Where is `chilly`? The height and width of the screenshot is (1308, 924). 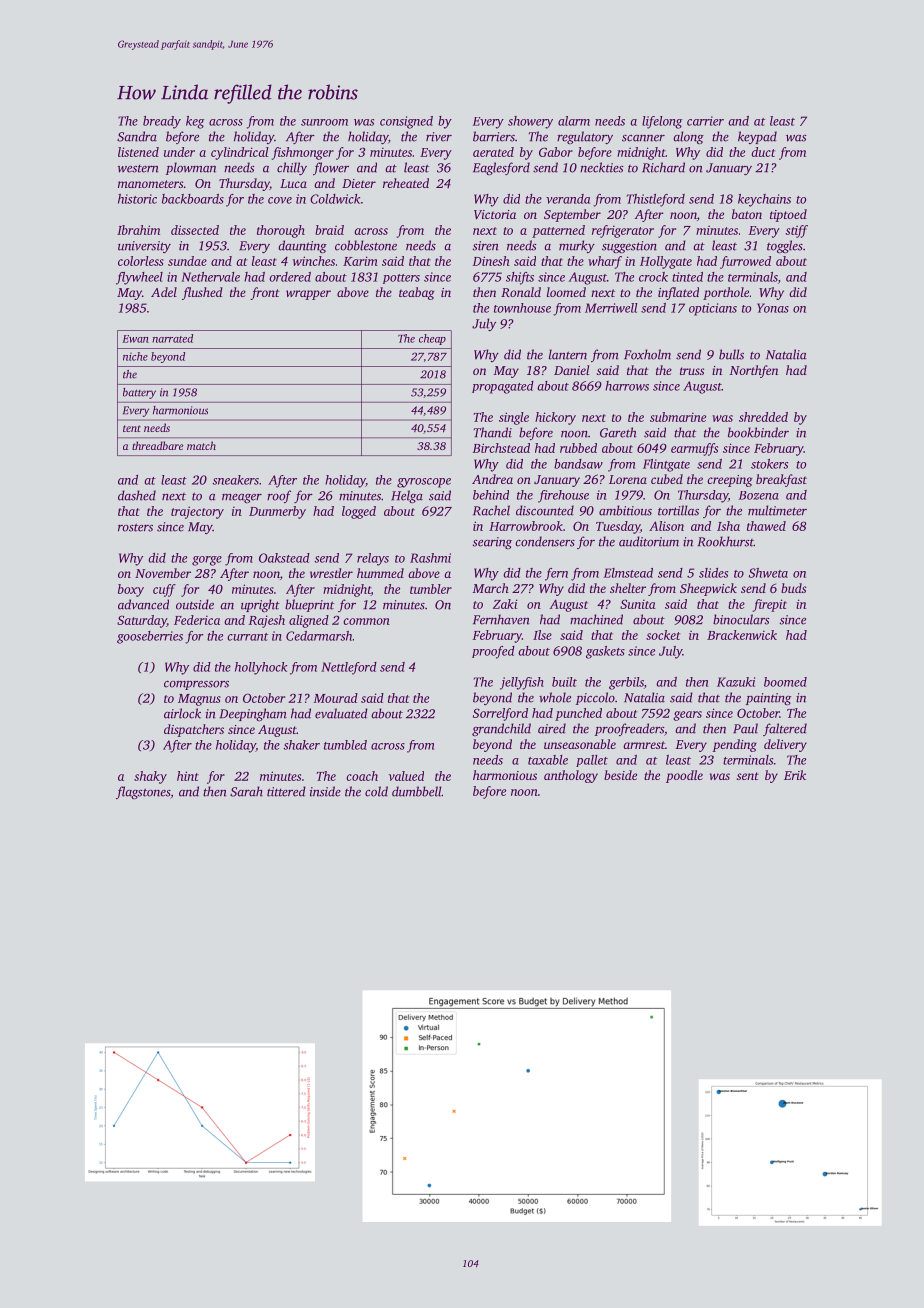 chilly is located at coordinates (292, 168).
